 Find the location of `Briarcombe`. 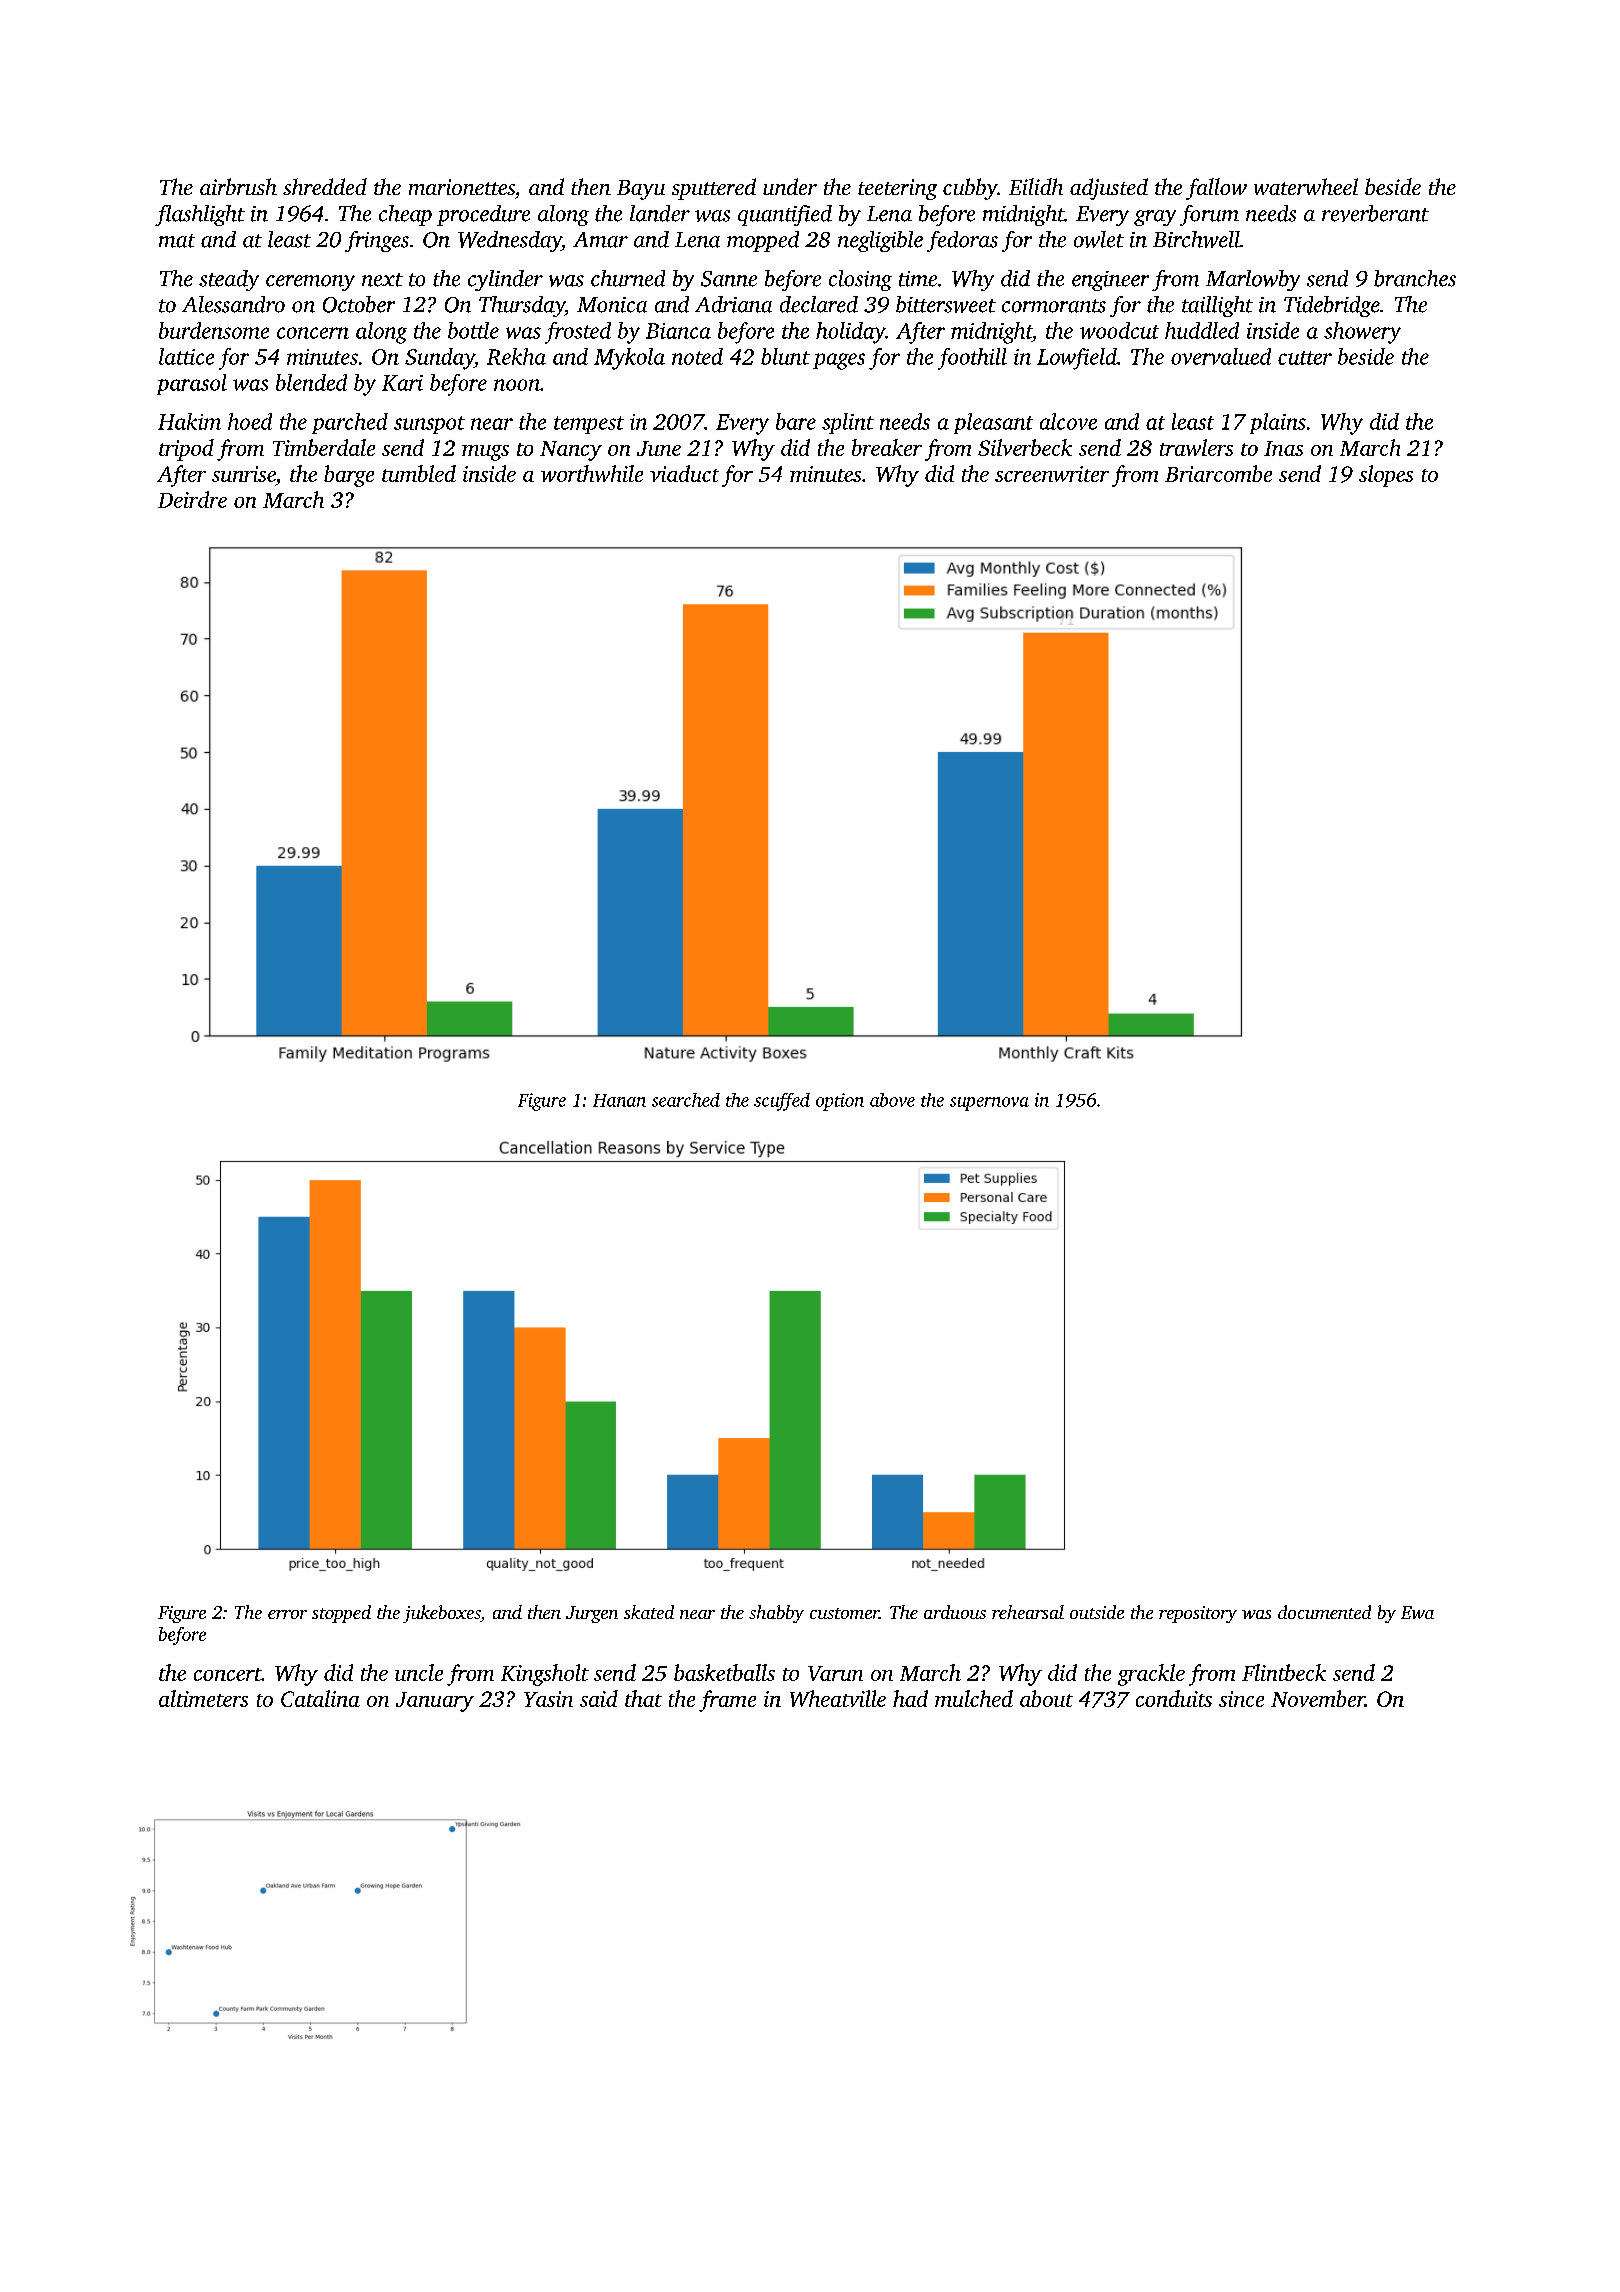

Briarcombe is located at coordinates (1218, 473).
